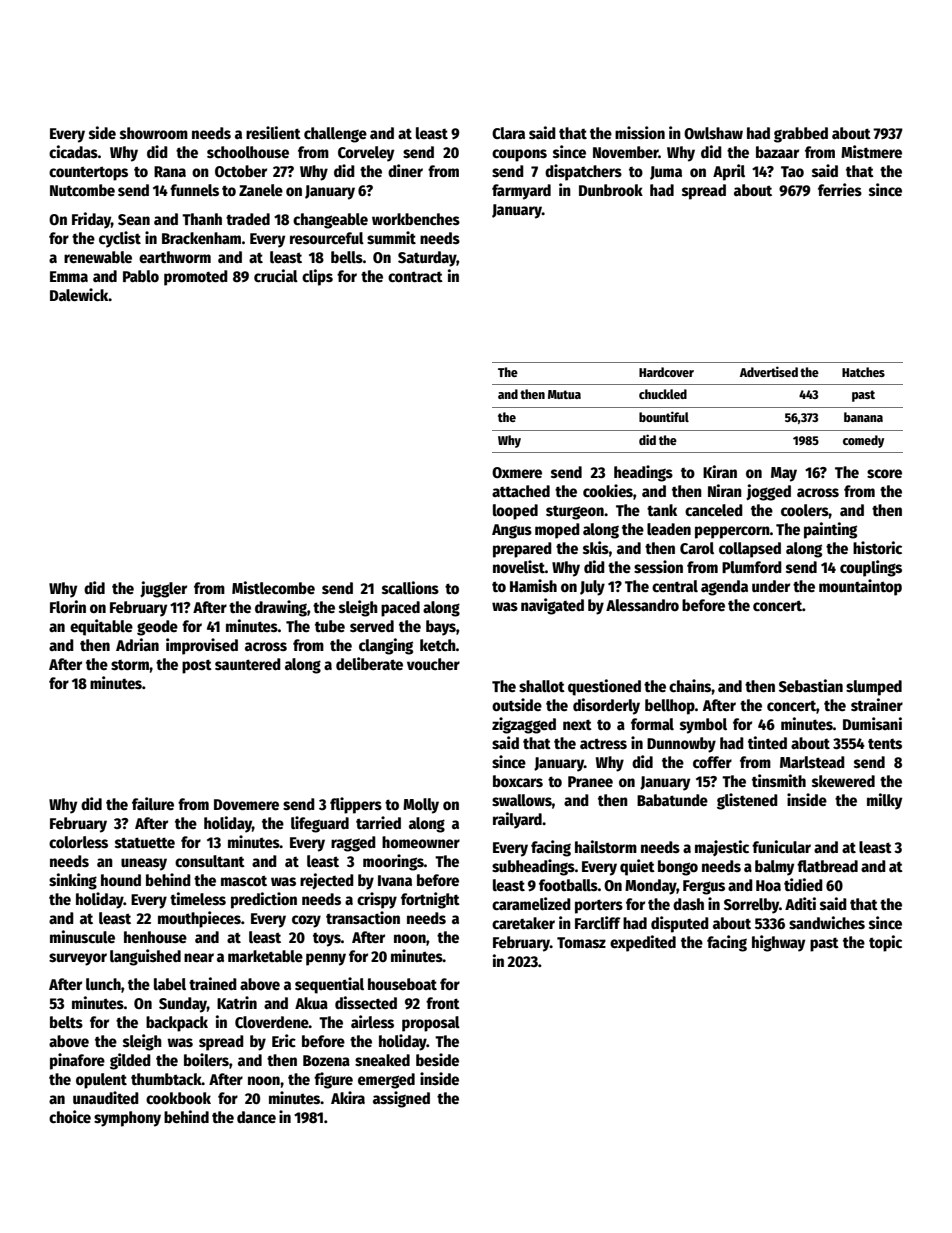 This screenshot has width=952, height=1233. I want to click on Oxmere, so click(517, 473).
